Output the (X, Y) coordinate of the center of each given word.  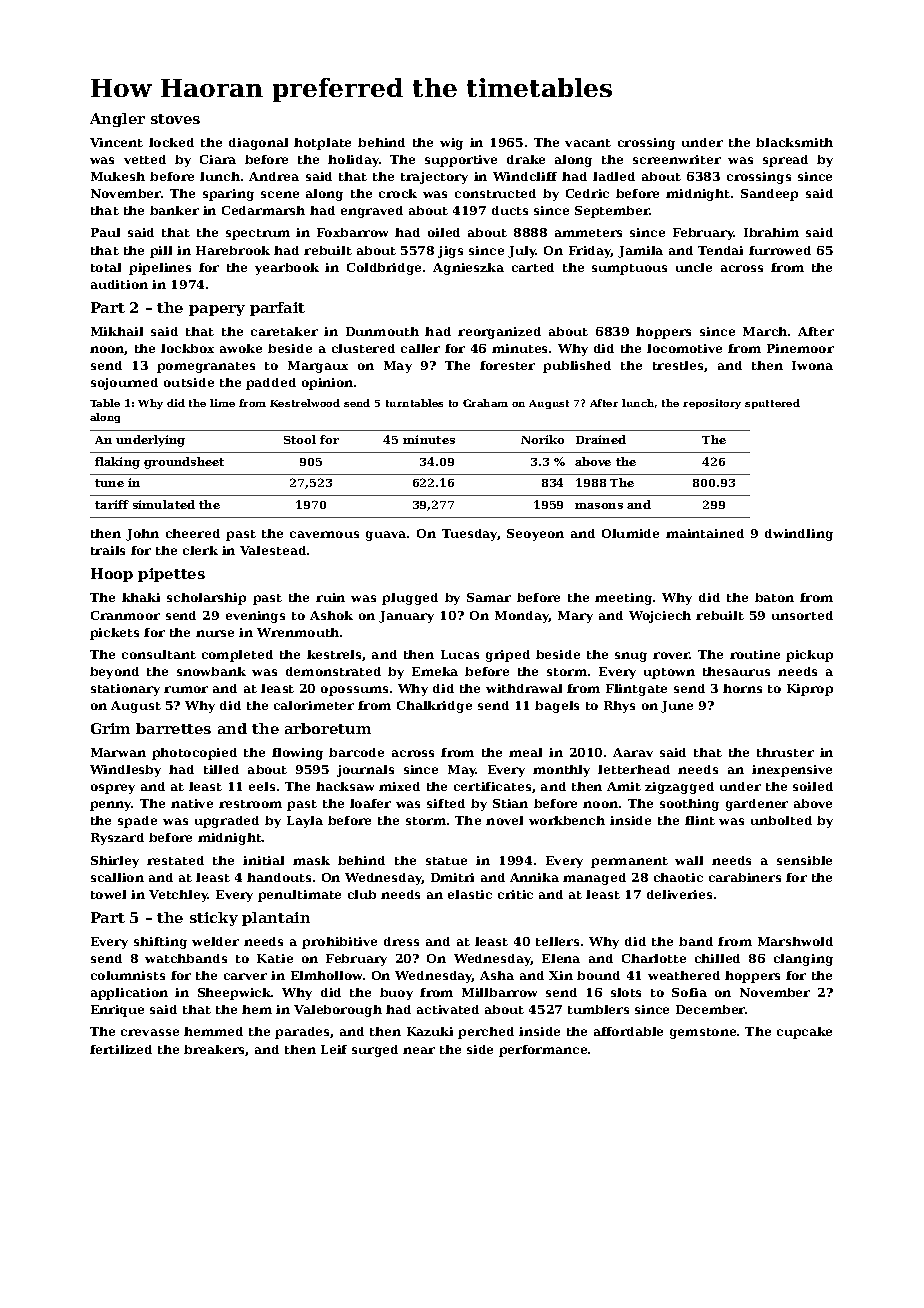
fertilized (121, 1049)
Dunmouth (382, 331)
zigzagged (679, 788)
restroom (250, 804)
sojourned (124, 384)
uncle (694, 267)
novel (504, 820)
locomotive (684, 348)
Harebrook (233, 250)
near (419, 1050)
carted (533, 267)
